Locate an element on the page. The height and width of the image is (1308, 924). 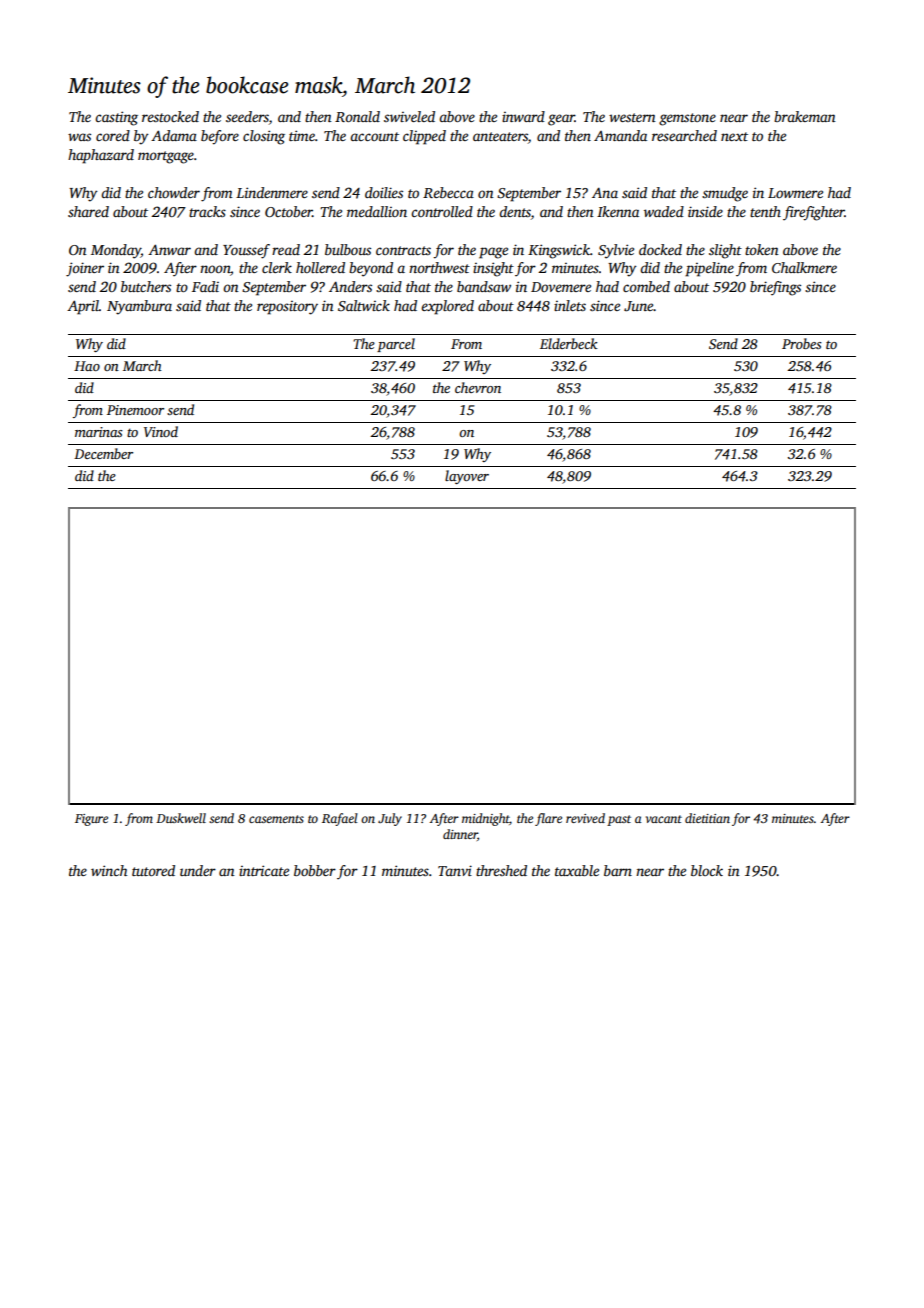
dietitian is located at coordinates (707, 818).
